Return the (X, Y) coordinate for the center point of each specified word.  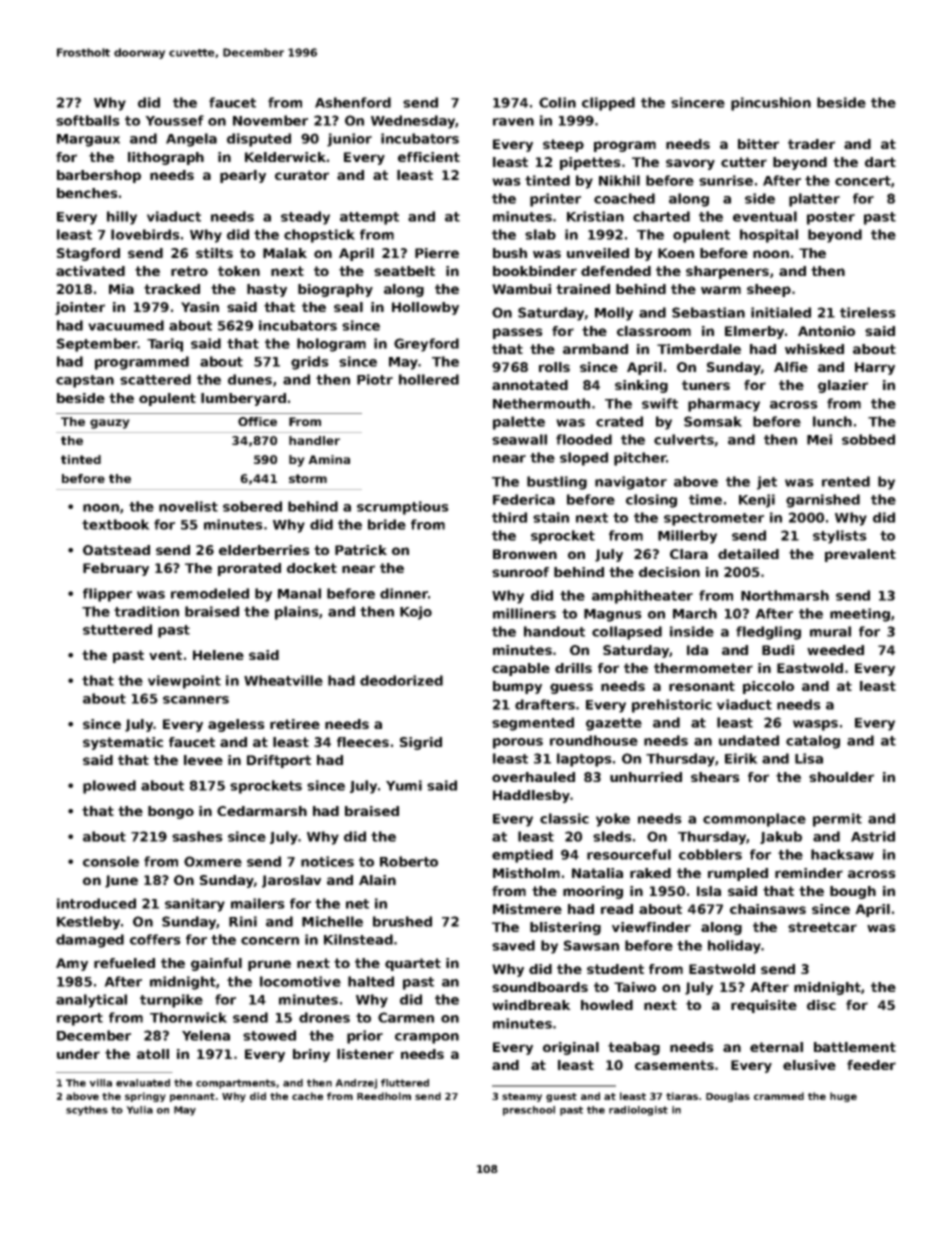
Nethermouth (541, 403)
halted (371, 981)
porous (518, 743)
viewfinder (651, 927)
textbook (116, 524)
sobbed (868, 439)
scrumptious (403, 508)
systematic (123, 743)
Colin (557, 102)
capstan (85, 381)
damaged (90, 941)
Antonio (826, 331)
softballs (88, 120)
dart (880, 162)
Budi (778, 650)
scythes (87, 1111)
